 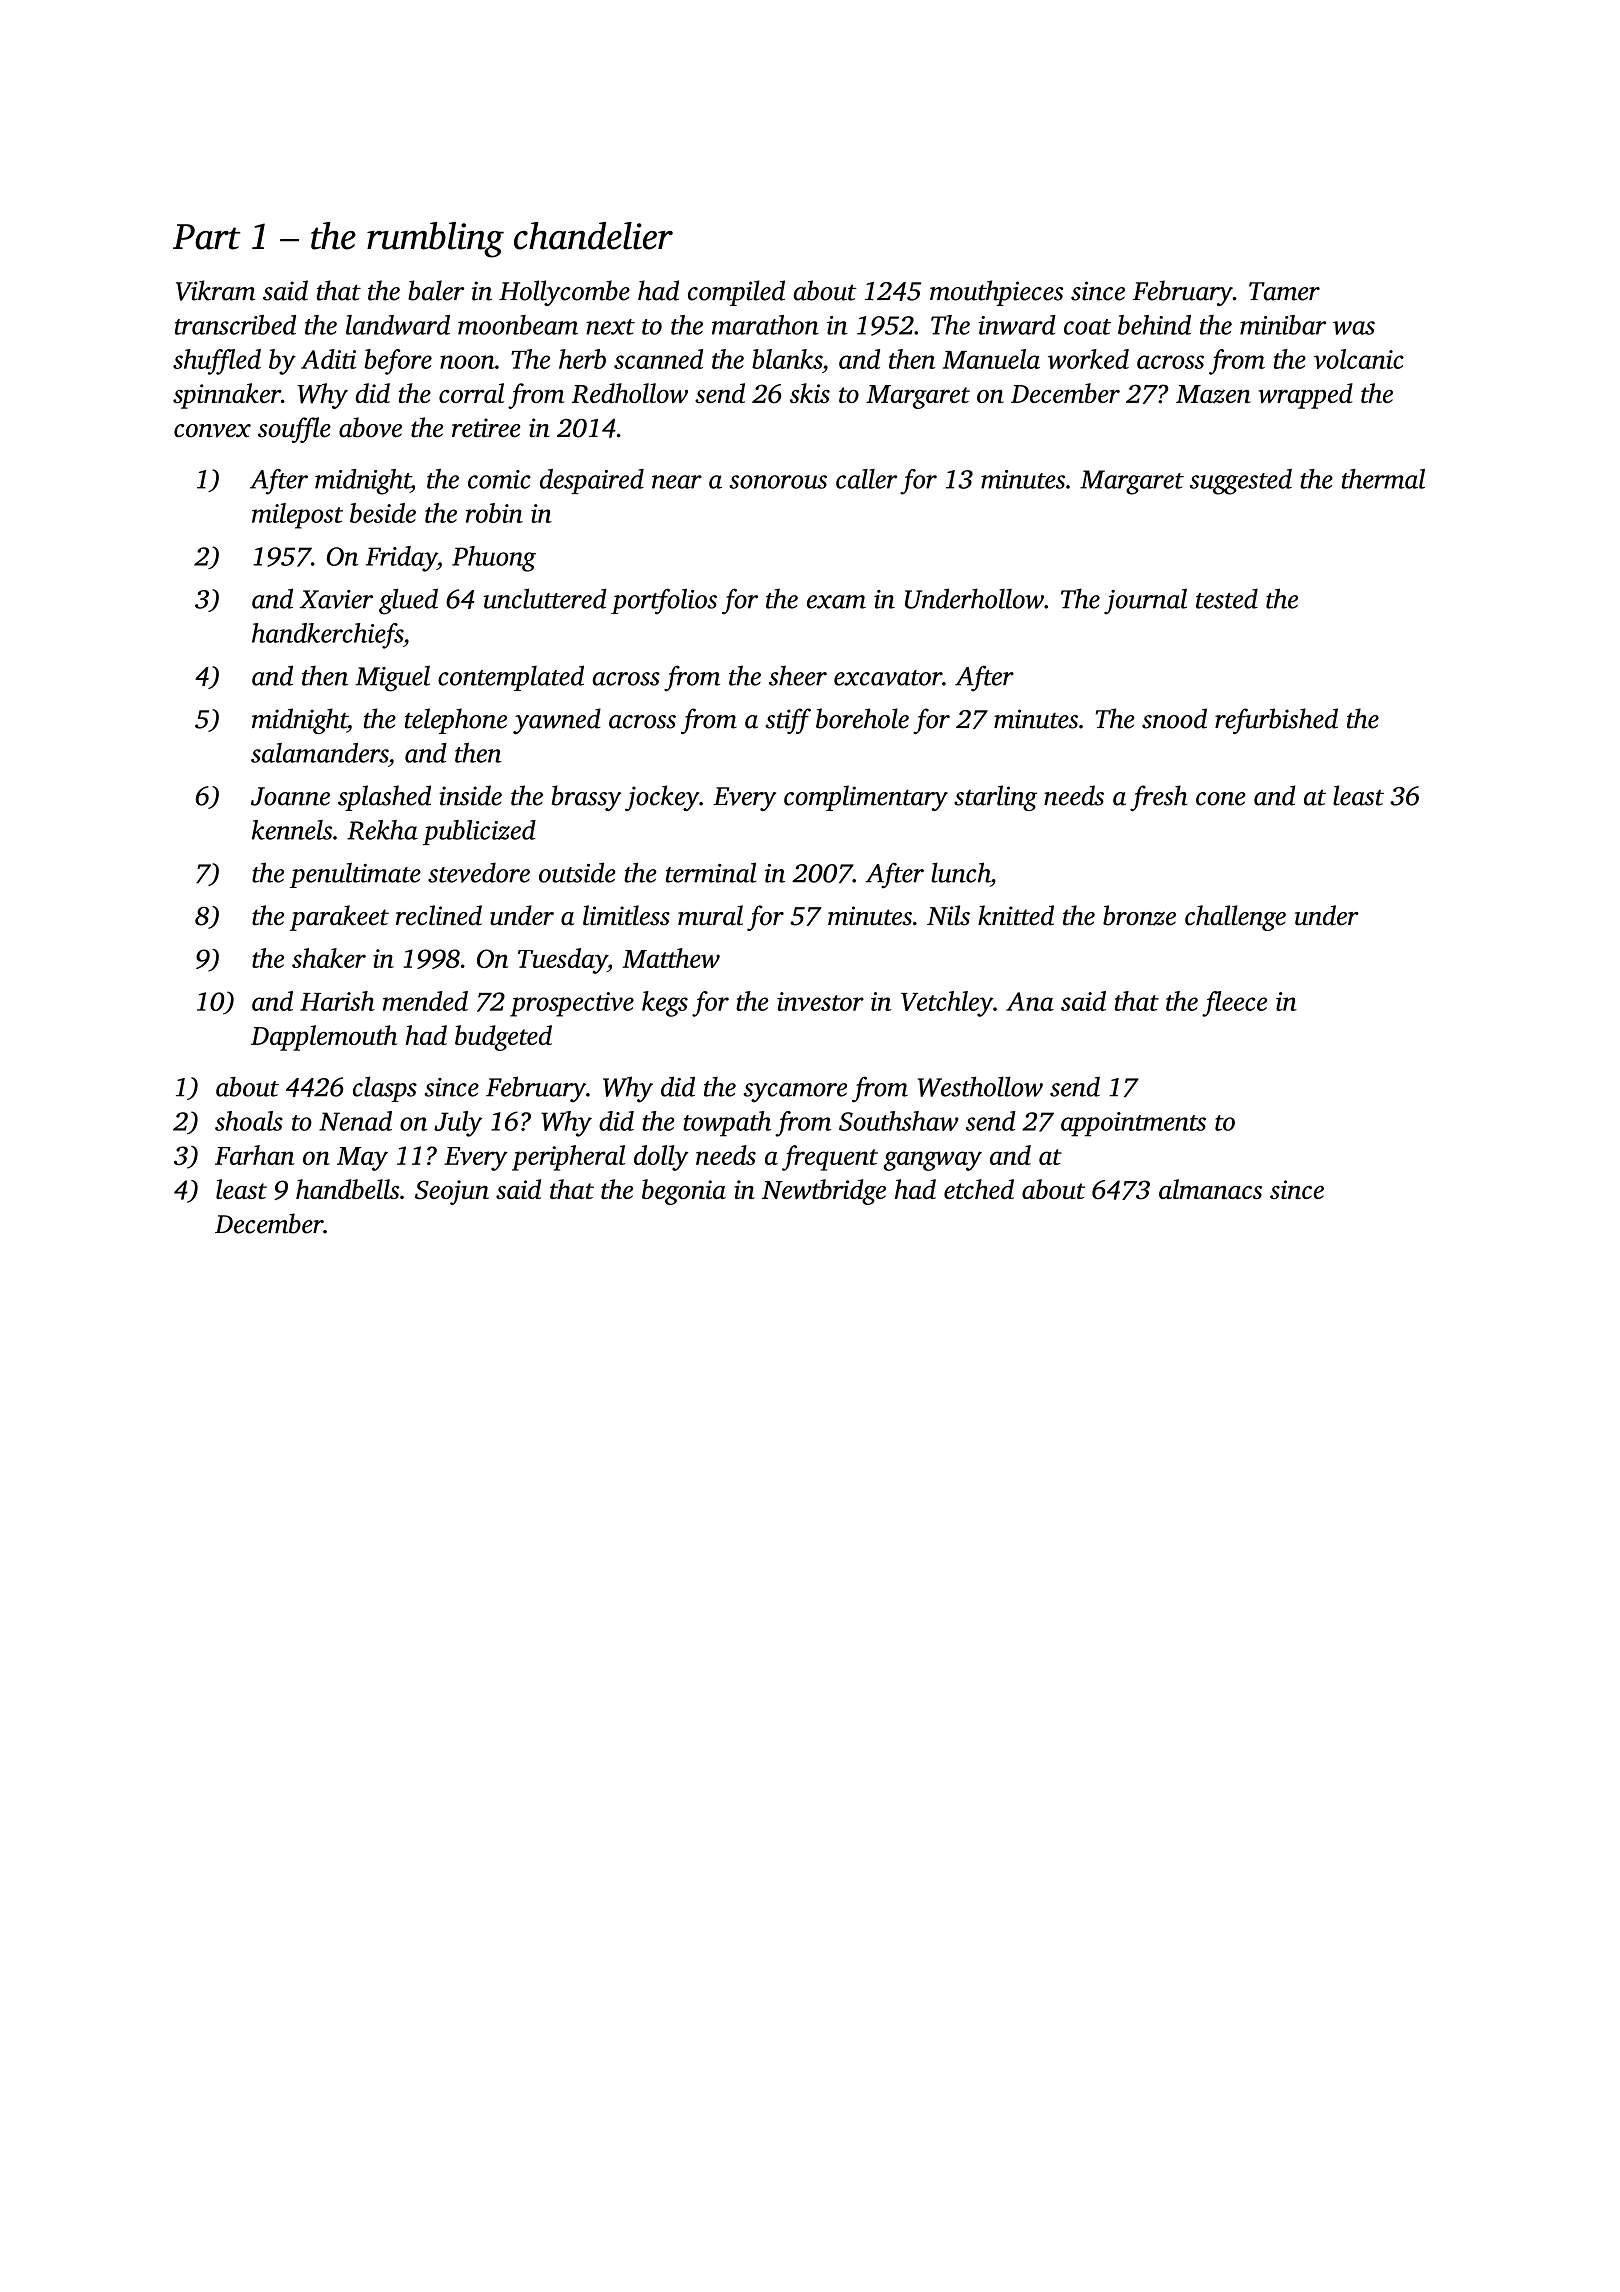 What do you see at coordinates (948, 915) in the screenshot?
I see `Nils` at bounding box center [948, 915].
